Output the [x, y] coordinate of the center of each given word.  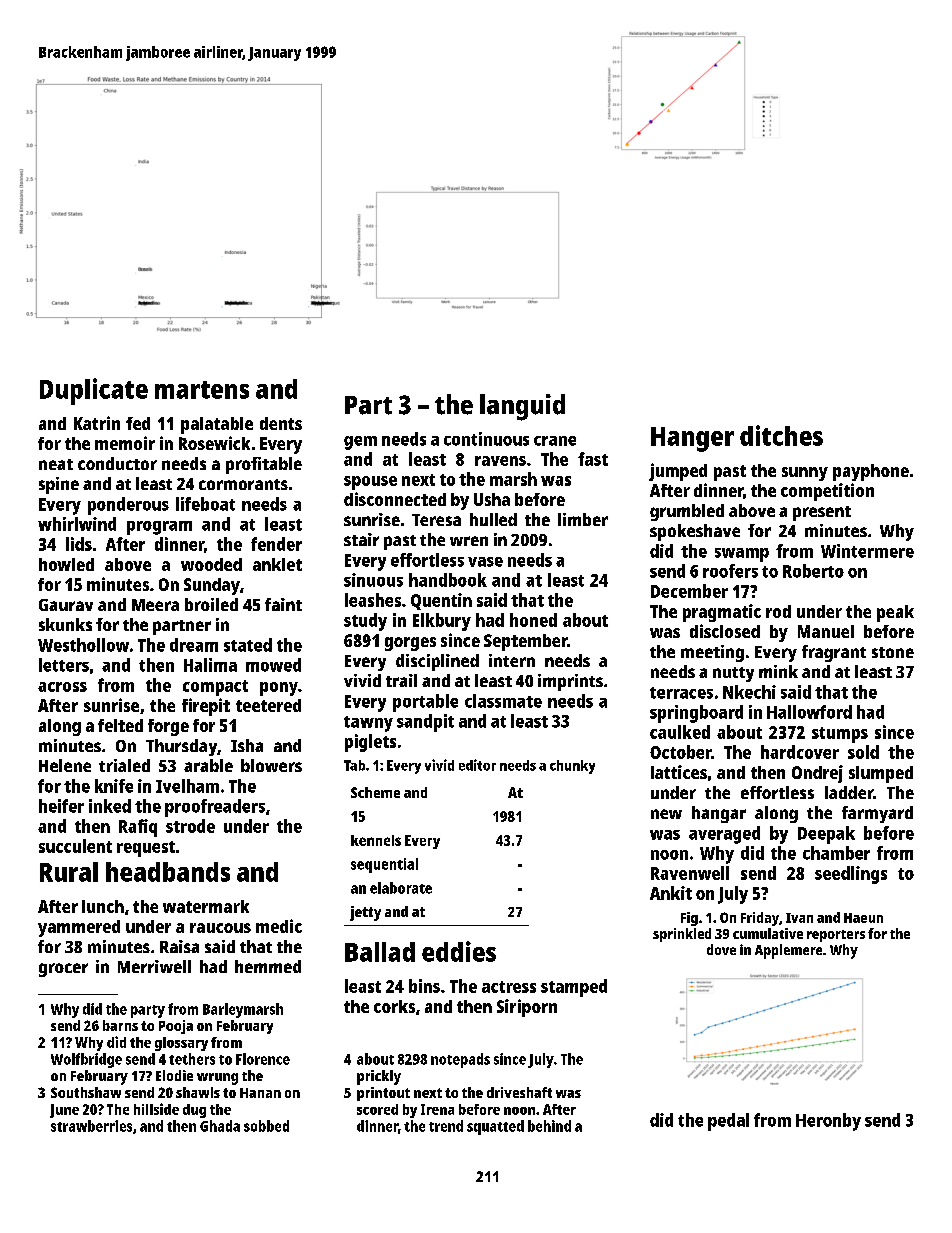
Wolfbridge [86, 1060]
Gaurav [66, 605]
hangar [719, 814]
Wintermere [867, 551]
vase [485, 562]
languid [522, 407]
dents [281, 423]
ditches [781, 435]
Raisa [179, 946]
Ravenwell [690, 873]
